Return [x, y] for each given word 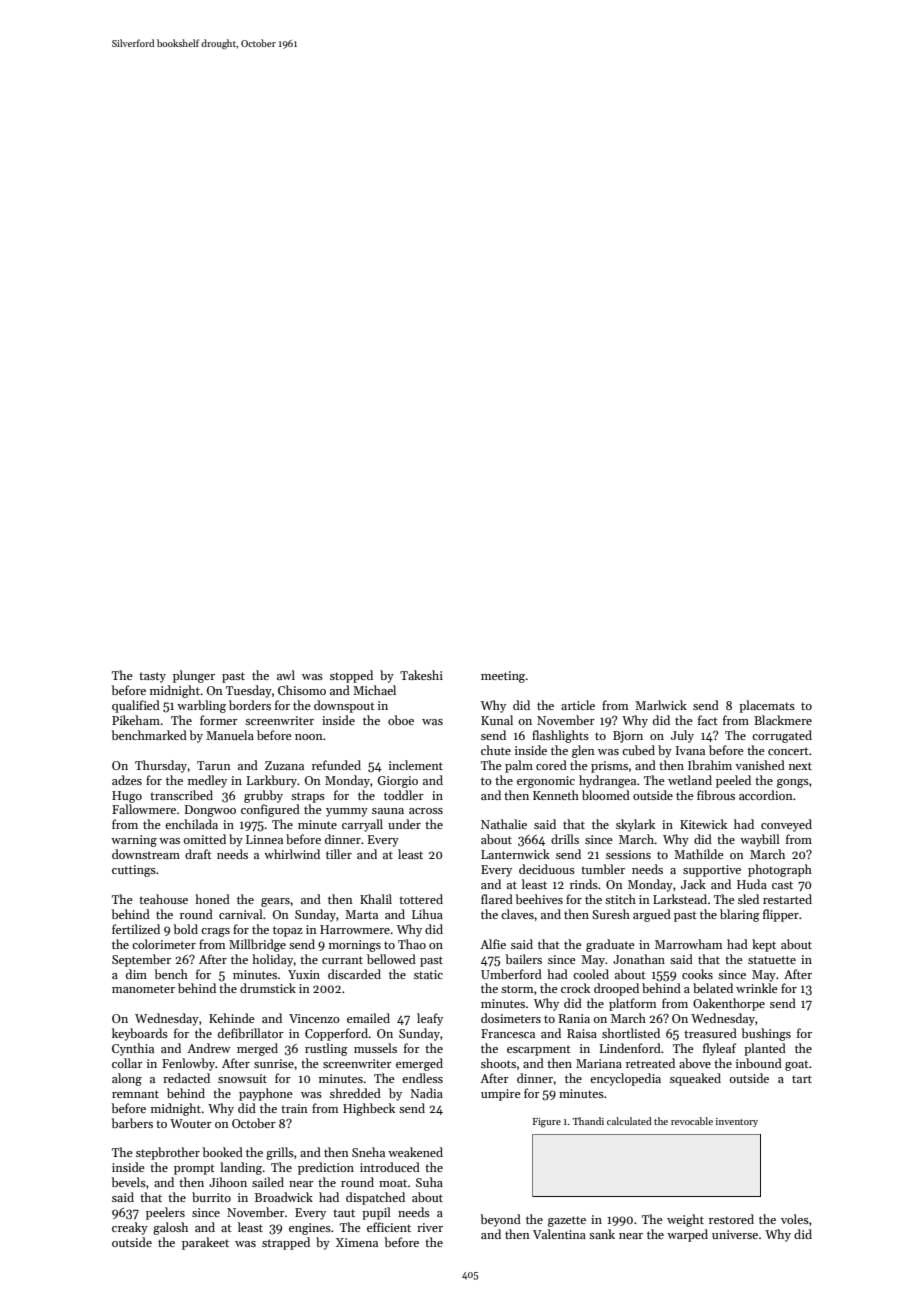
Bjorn [628, 737]
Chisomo [302, 690]
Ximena [357, 1242]
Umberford [511, 974]
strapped [286, 1243]
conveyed [786, 825]
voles [795, 1219]
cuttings [134, 871]
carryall [362, 825]
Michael [374, 690]
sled [748, 899]
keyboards [140, 1034]
